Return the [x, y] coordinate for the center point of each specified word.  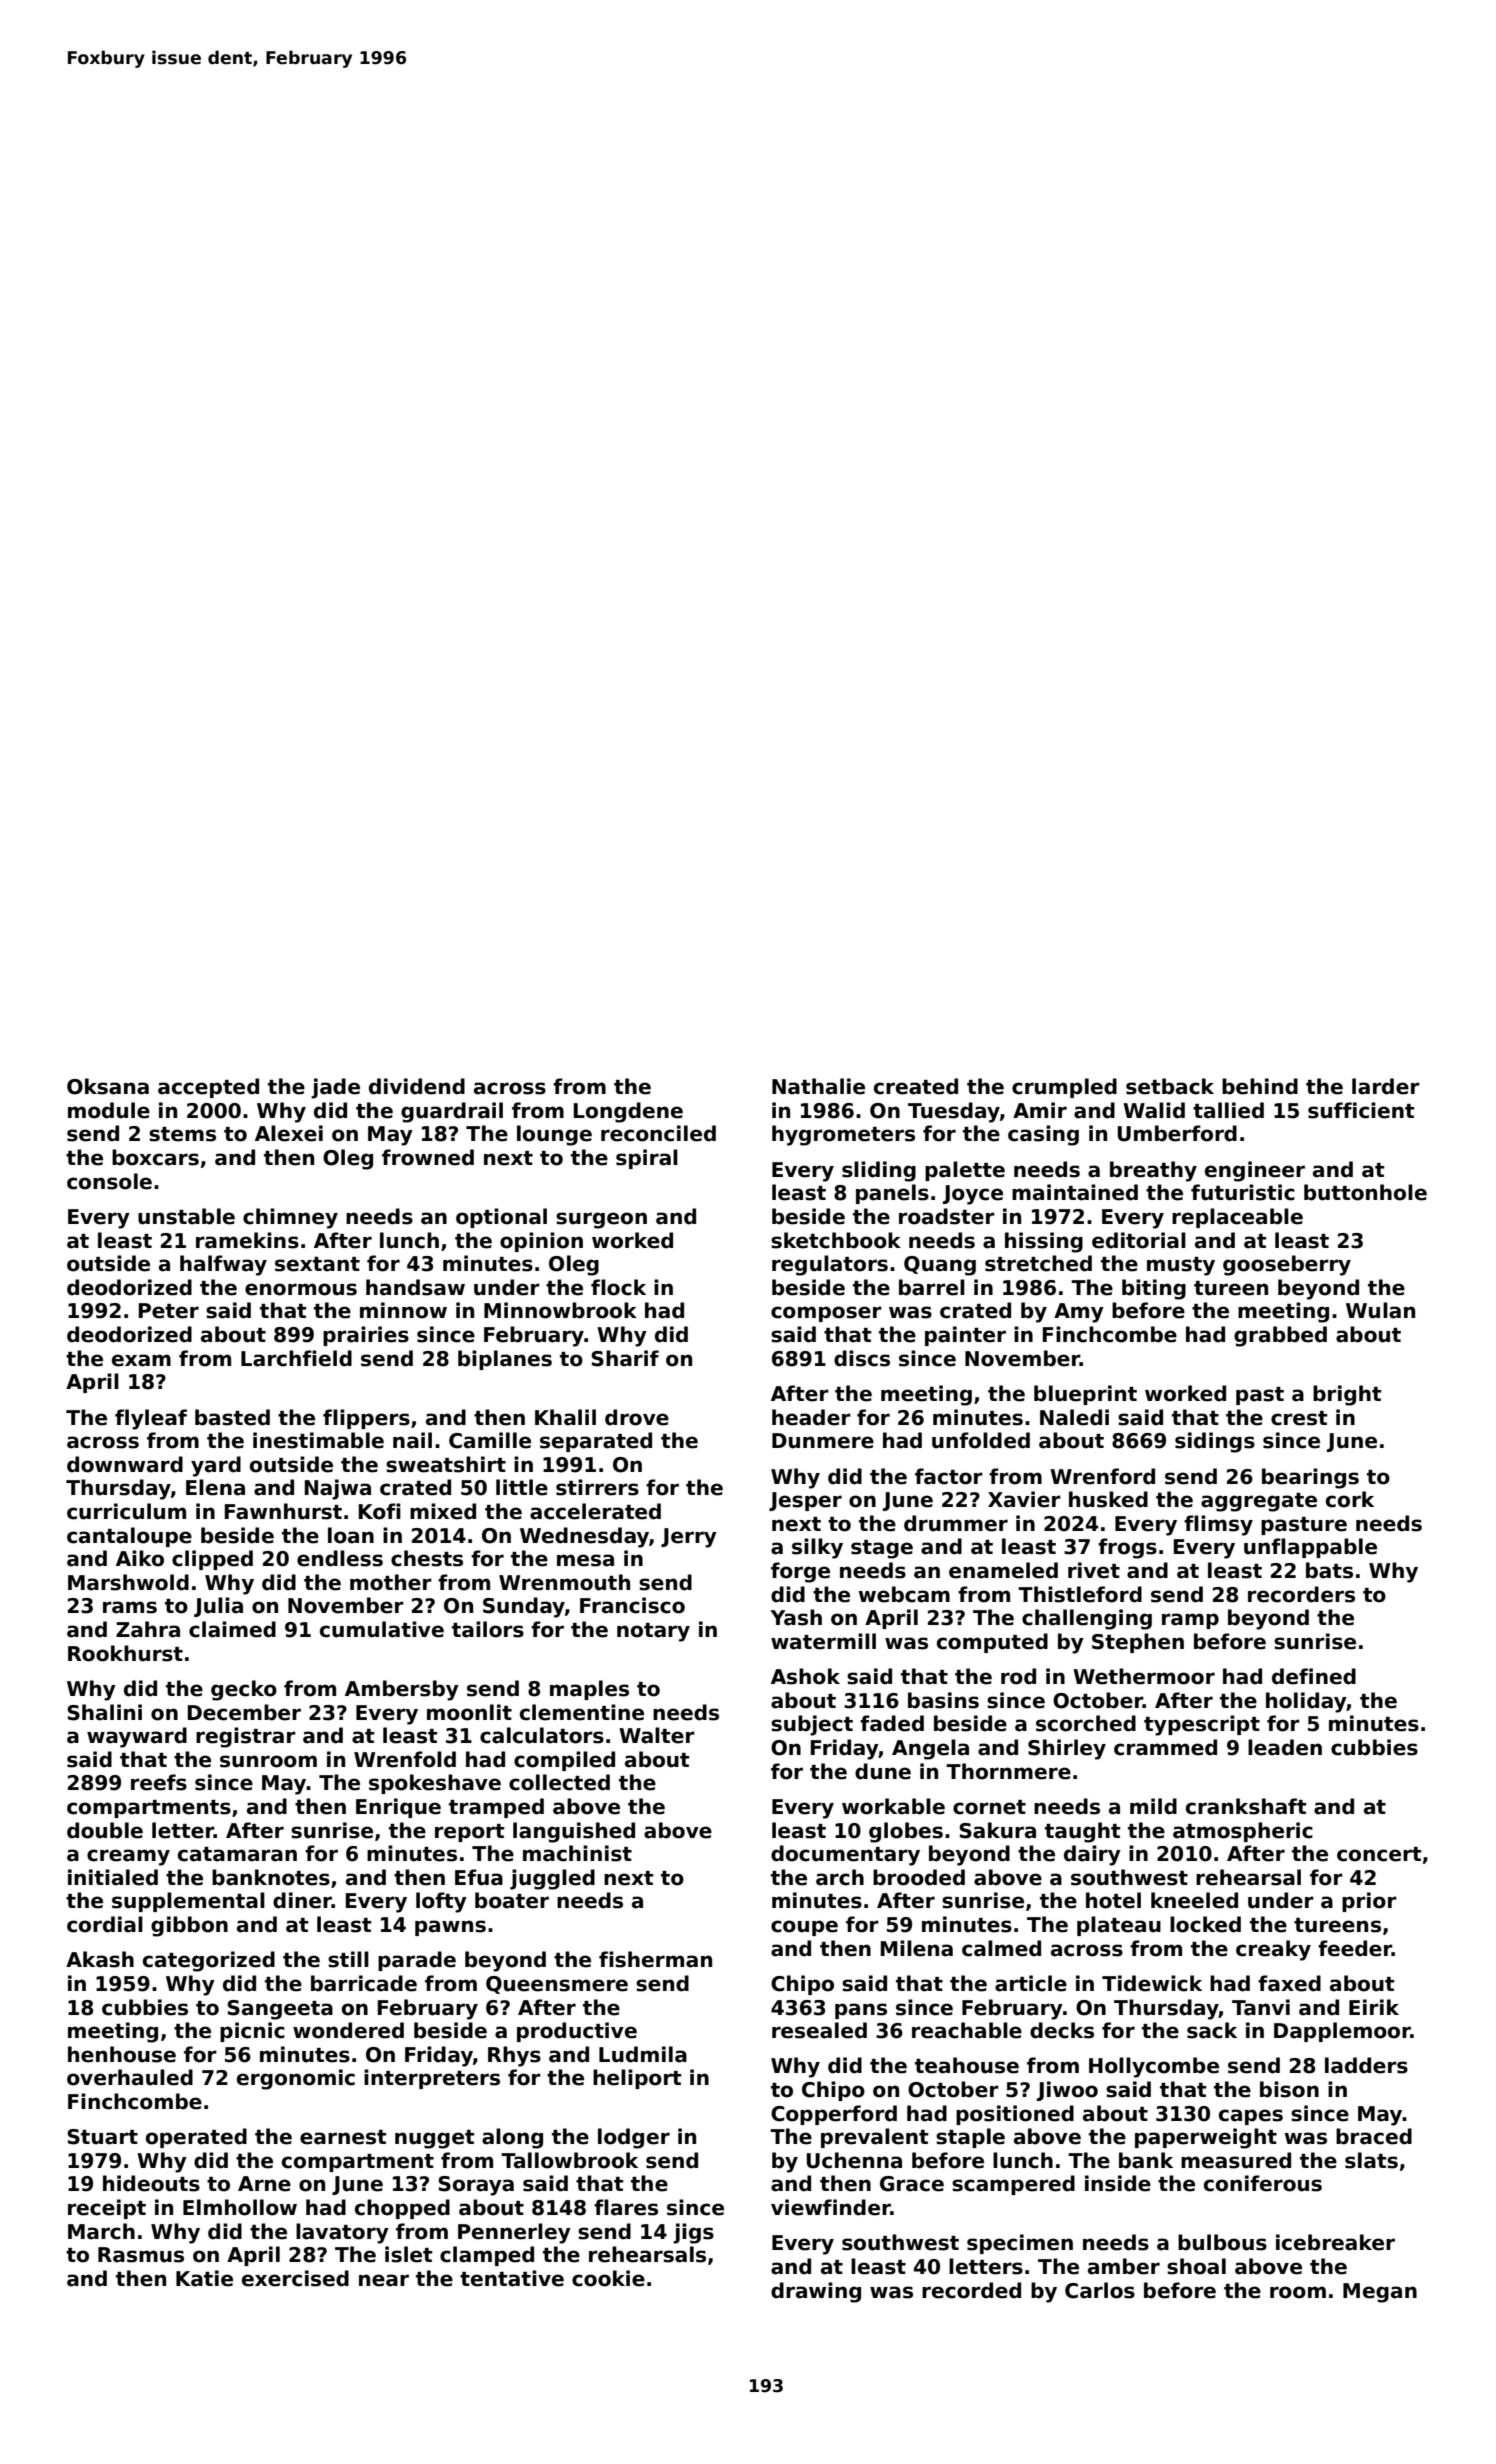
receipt [107, 2209]
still [348, 1959]
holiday [1306, 1702]
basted [232, 1417]
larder [1386, 1086]
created [916, 1086]
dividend [417, 1086]
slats [1371, 2160]
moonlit [469, 1712]
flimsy [1218, 1525]
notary [653, 1632]
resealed [819, 2030]
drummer [956, 1523]
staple [970, 2138]
